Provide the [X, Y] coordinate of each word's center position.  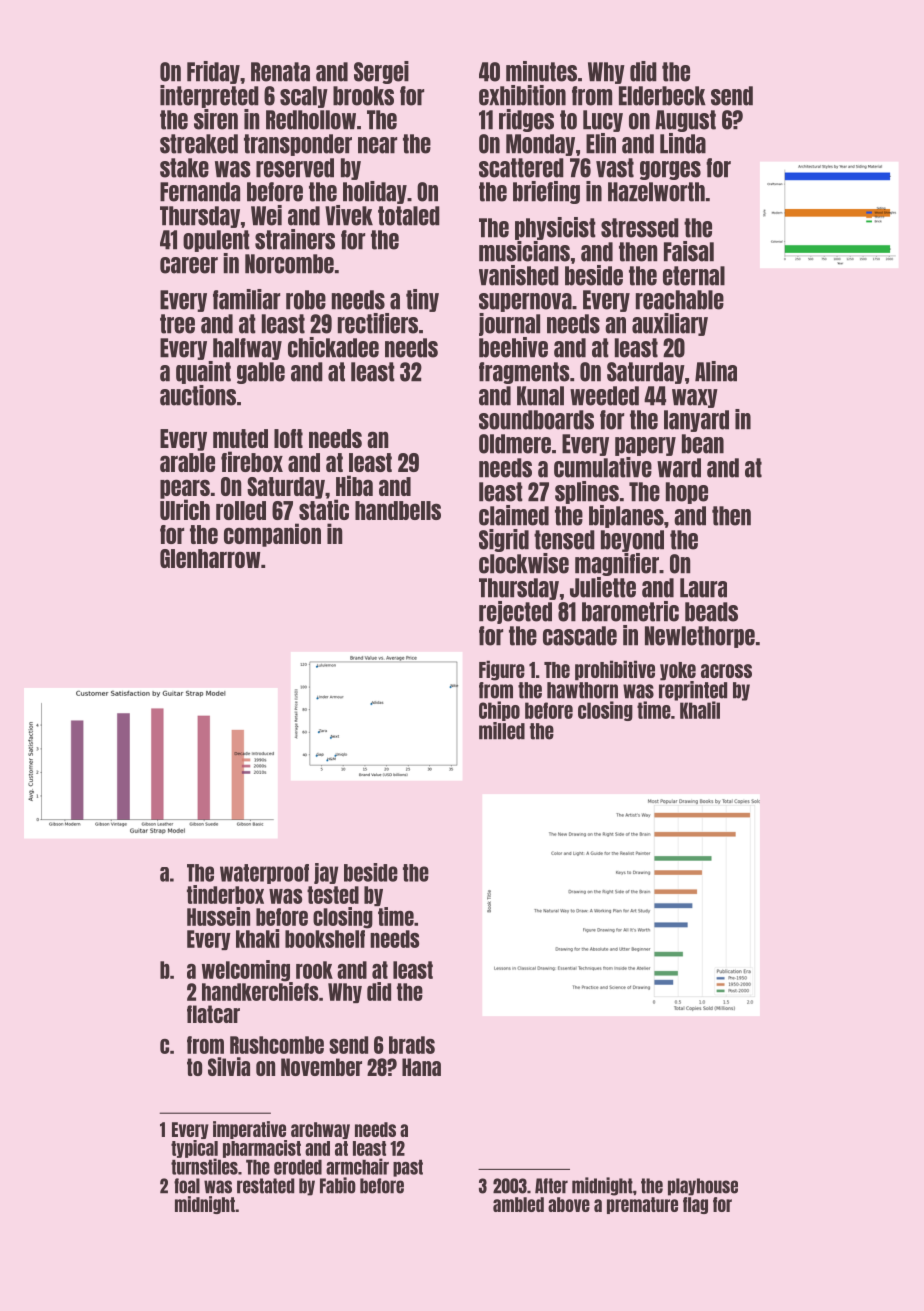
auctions [198, 395]
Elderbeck [662, 96]
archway [320, 1130]
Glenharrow [210, 558]
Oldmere [515, 444]
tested [333, 895]
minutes [541, 71]
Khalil [700, 710]
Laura [703, 588]
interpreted [209, 96]
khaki [257, 938]
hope [687, 493]
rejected [515, 612]
